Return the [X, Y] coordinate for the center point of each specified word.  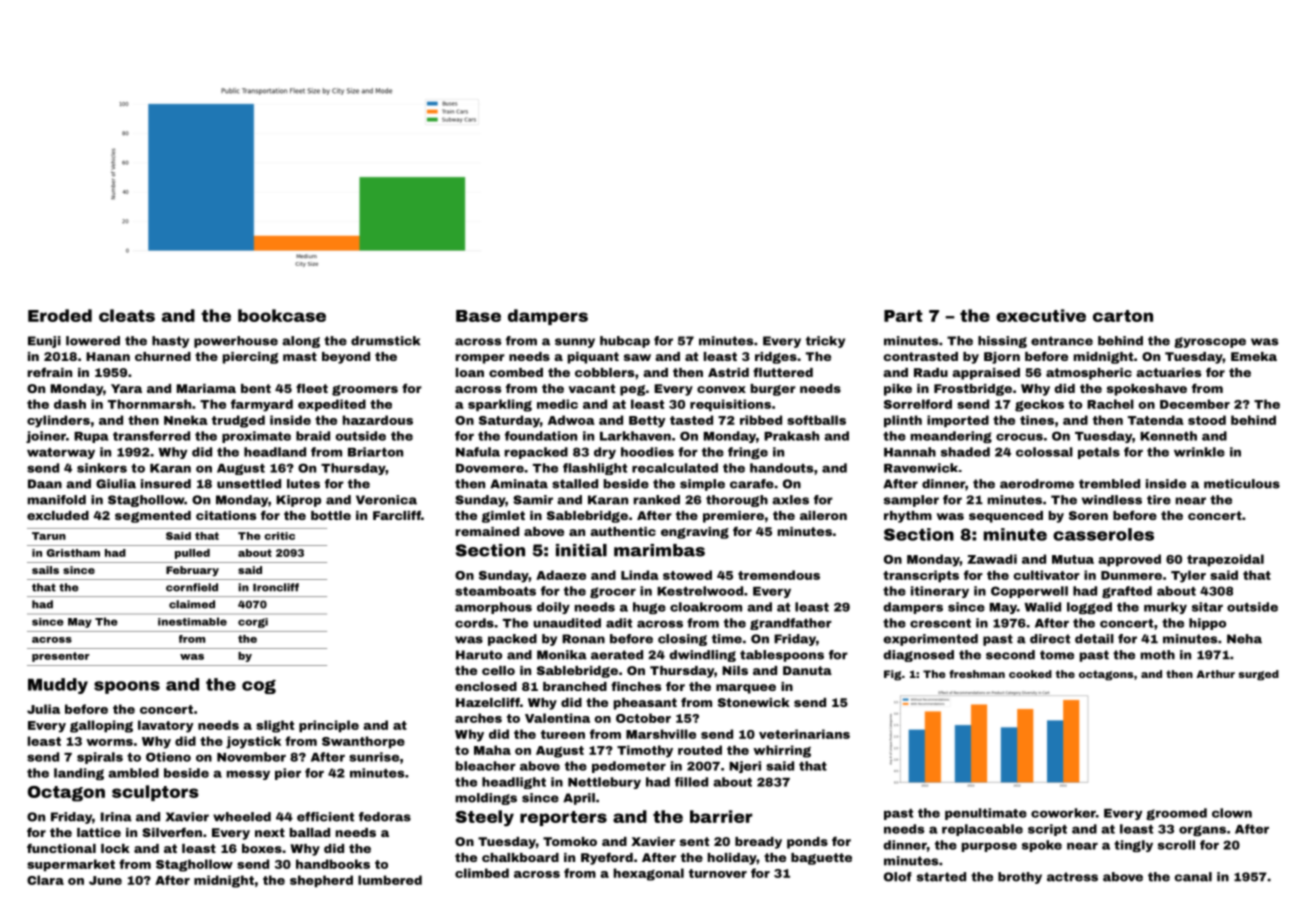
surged [1258, 675]
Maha [492, 750]
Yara [126, 388]
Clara [45, 880]
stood [1207, 420]
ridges [776, 358]
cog [259, 687]
